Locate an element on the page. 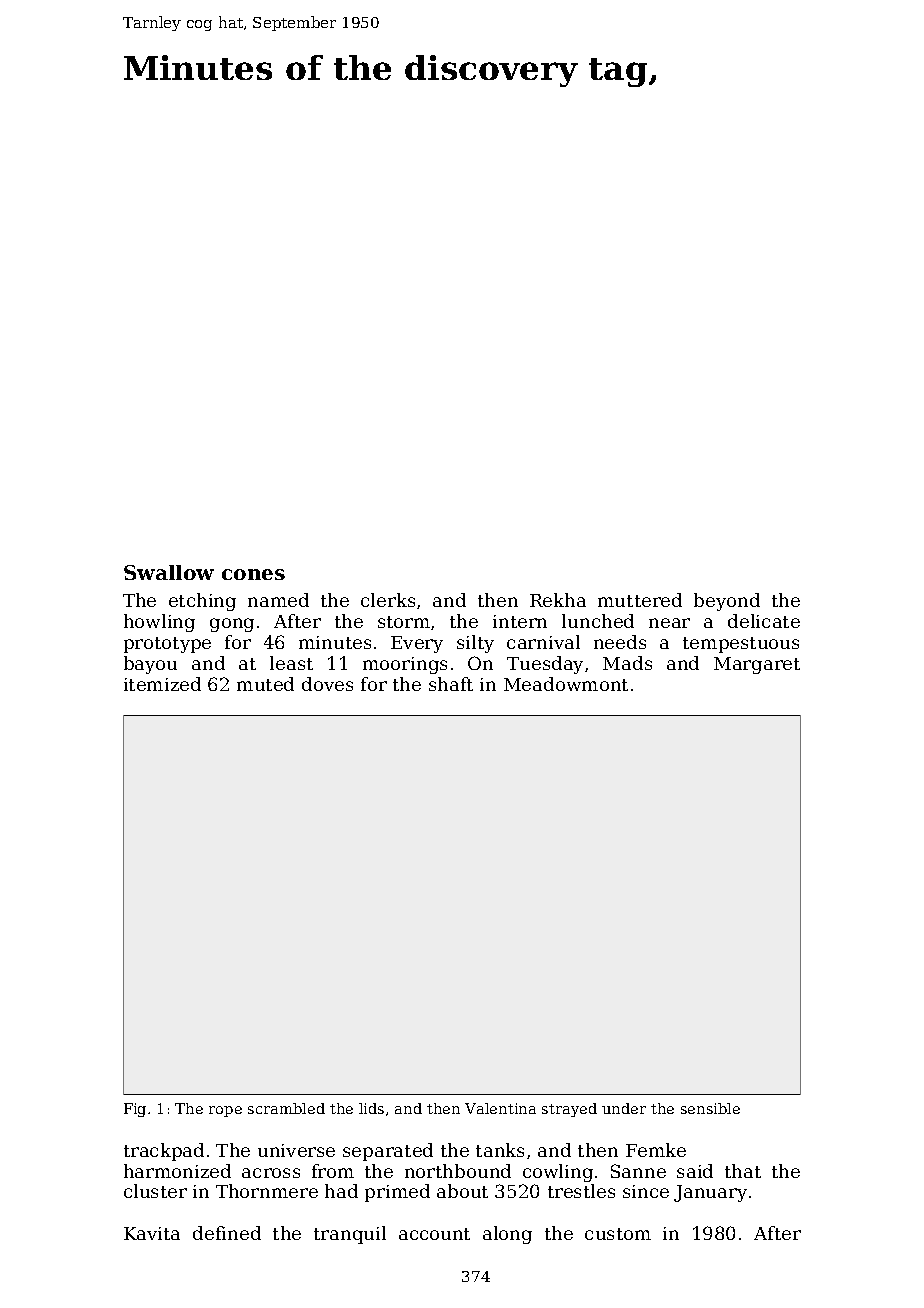  itemized is located at coordinates (162, 684).
